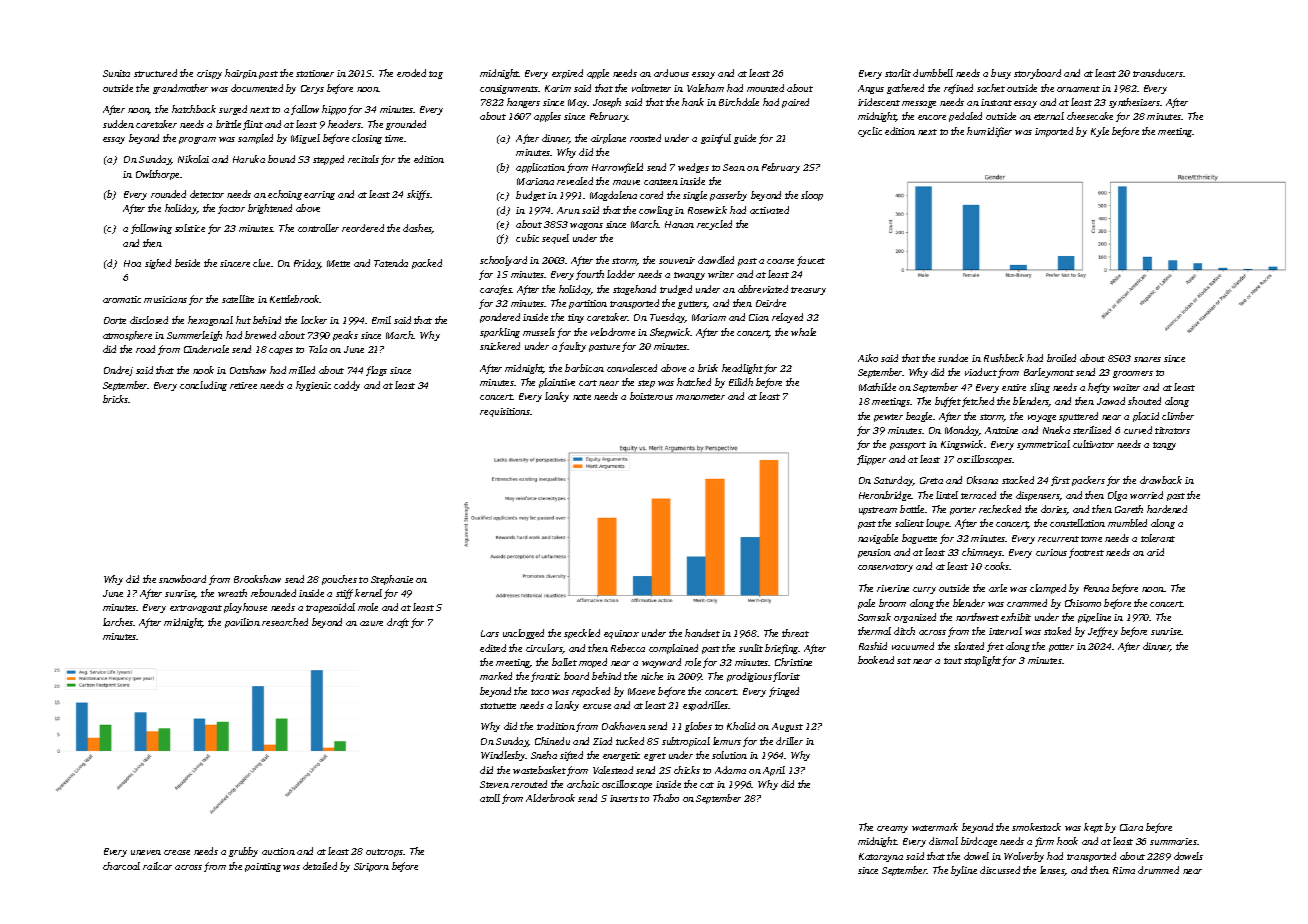  I want to click on convalesced, so click(632, 368).
